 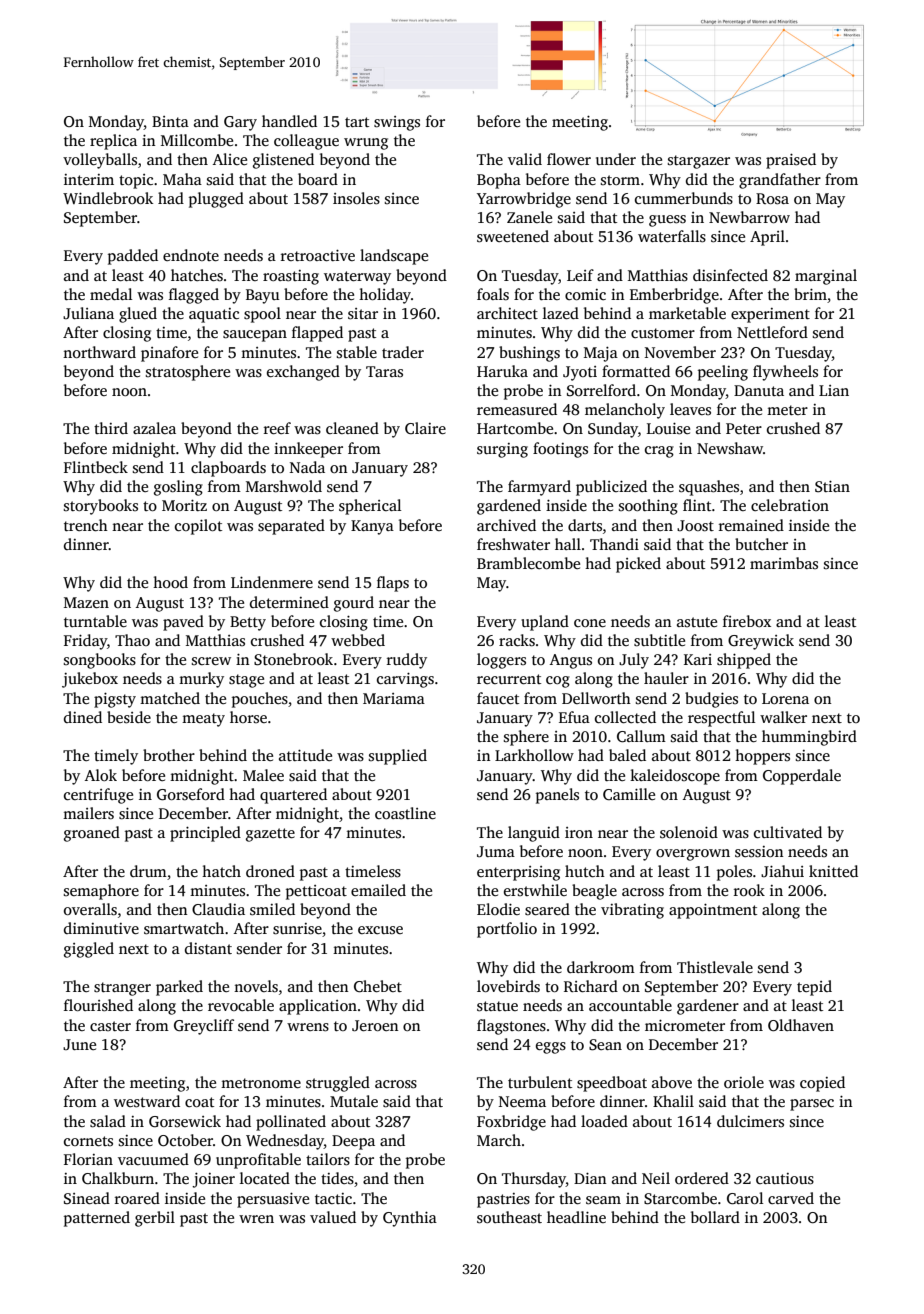 What do you see at coordinates (517, 409) in the page?
I see `remeasured` at bounding box center [517, 409].
